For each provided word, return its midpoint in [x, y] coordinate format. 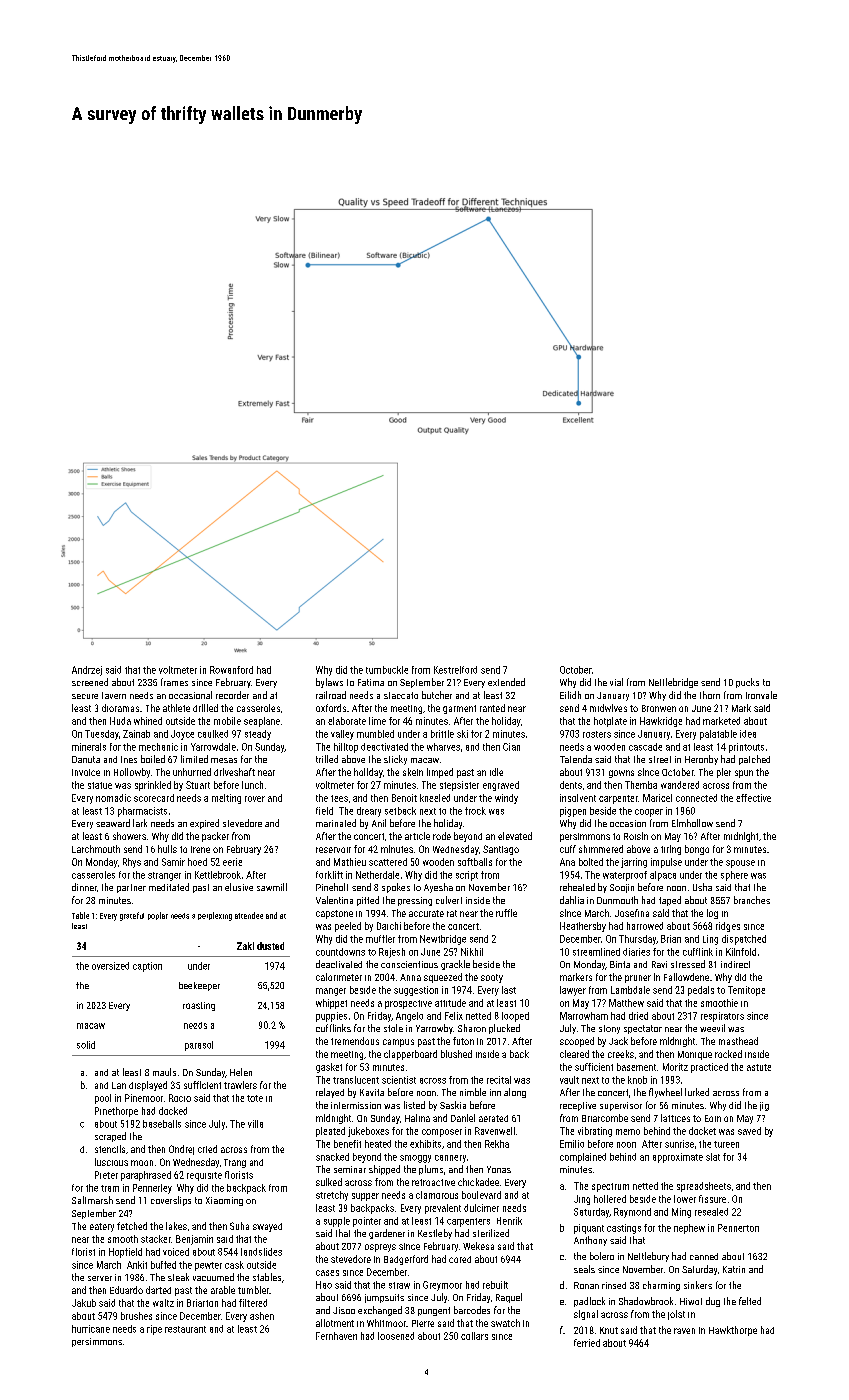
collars [474, 1336]
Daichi [389, 926]
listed [414, 1105]
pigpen [573, 812]
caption [147, 967]
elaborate [347, 721]
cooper [649, 813]
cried [207, 1149]
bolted [591, 862]
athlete [176, 708]
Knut [609, 1330]
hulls [167, 849]
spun [744, 774]
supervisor [621, 1106]
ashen [262, 1316]
